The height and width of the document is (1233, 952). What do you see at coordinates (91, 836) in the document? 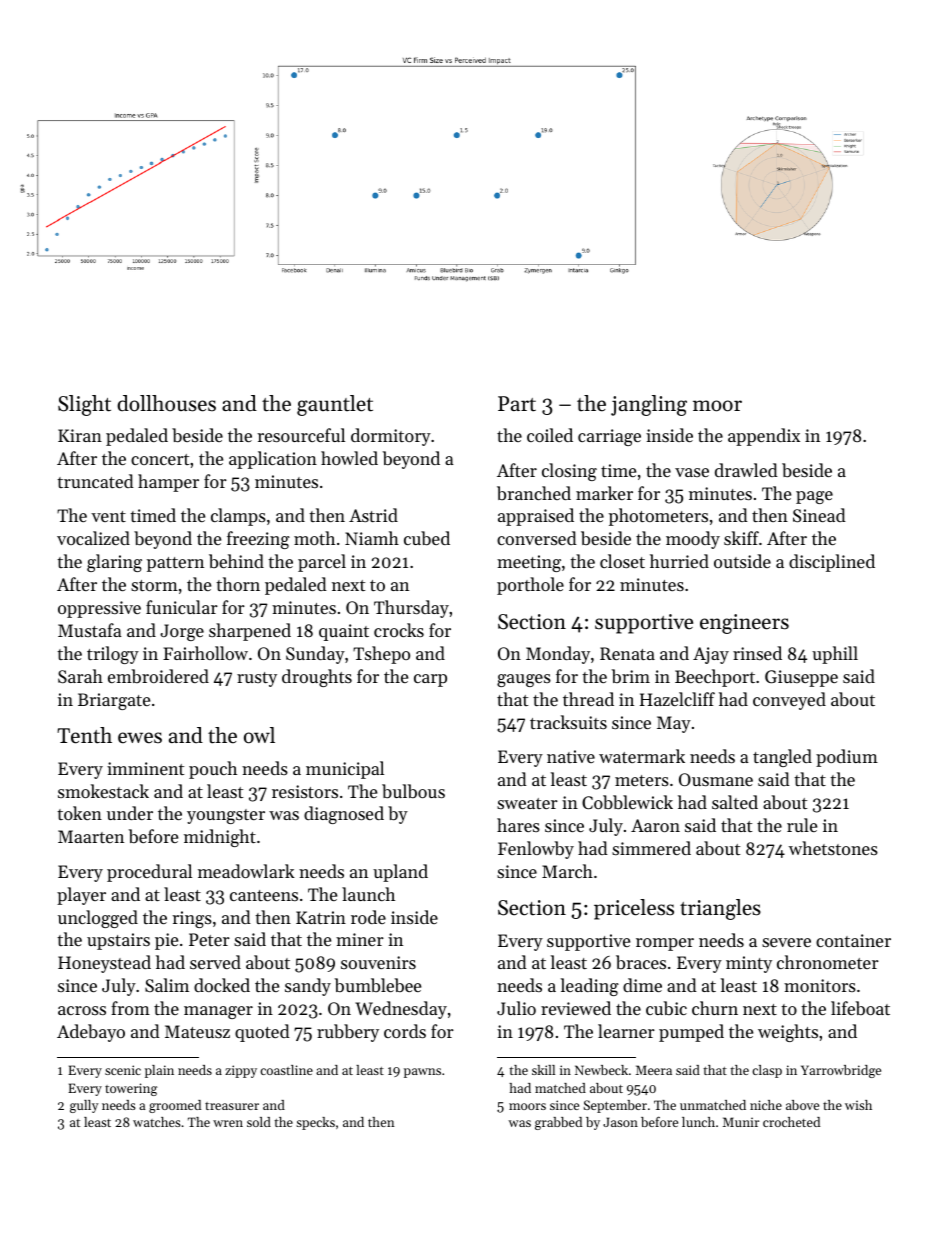
I see `Maarten` at bounding box center [91, 836].
